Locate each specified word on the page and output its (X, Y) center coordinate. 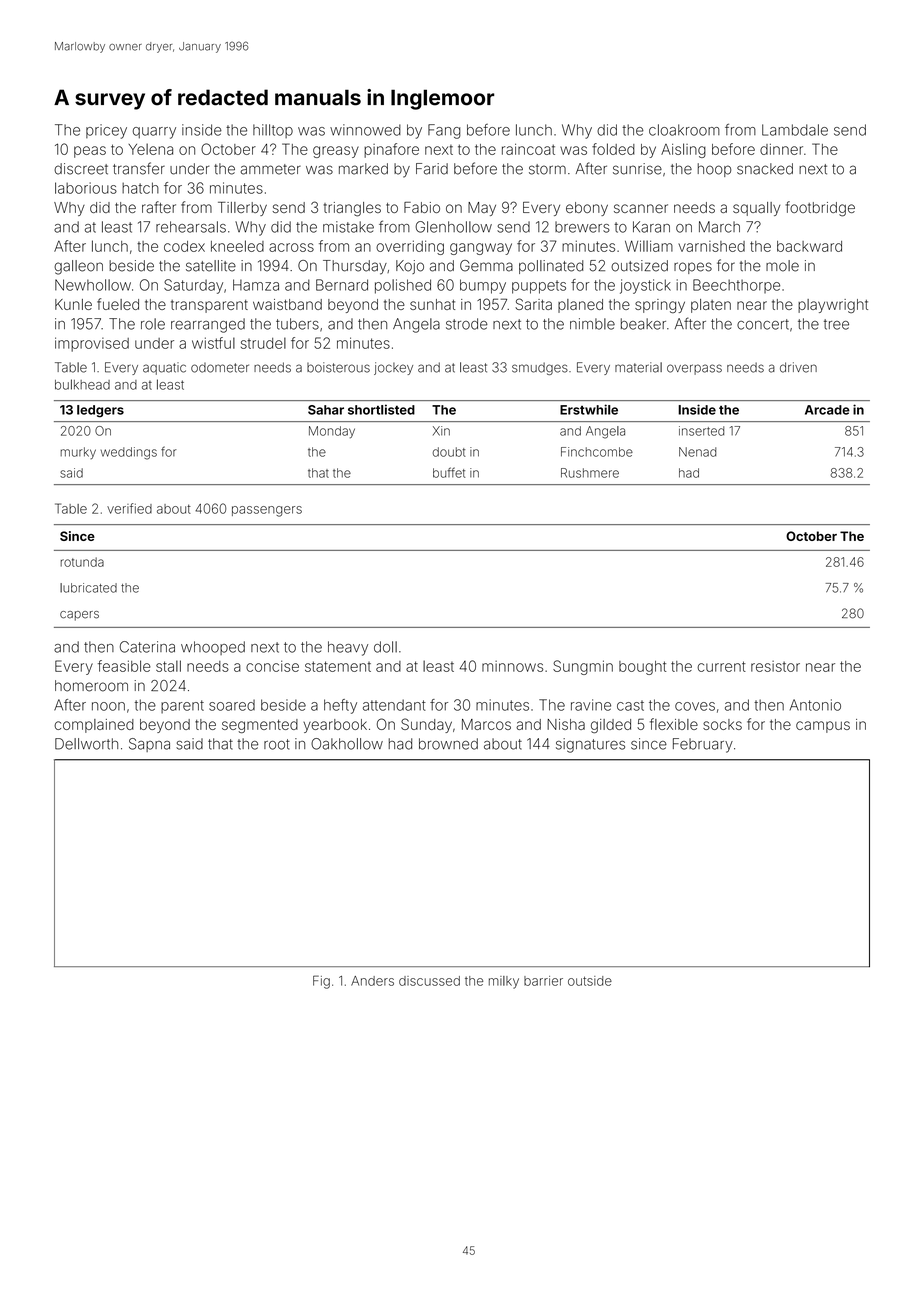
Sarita (533, 304)
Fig (321, 982)
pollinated (551, 267)
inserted (701, 431)
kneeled (237, 246)
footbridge (820, 209)
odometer (220, 368)
